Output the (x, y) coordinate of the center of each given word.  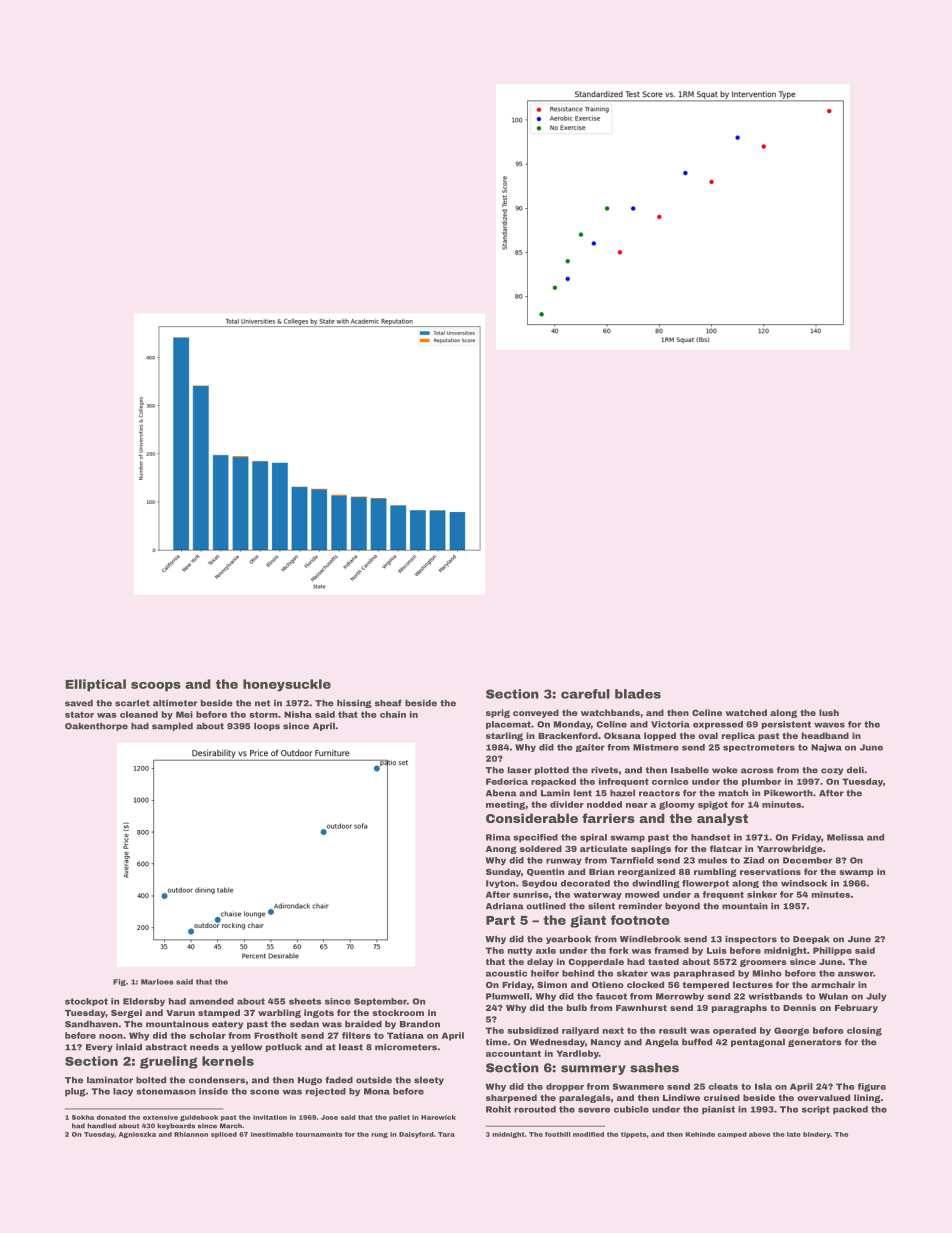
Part (500, 920)
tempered (706, 985)
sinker (762, 894)
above (759, 1134)
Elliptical (95, 685)
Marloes (157, 982)
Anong (501, 850)
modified (588, 1134)
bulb (577, 1007)
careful (585, 694)
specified (535, 838)
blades (638, 694)
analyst (722, 819)
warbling (279, 1013)
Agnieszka (137, 1135)
